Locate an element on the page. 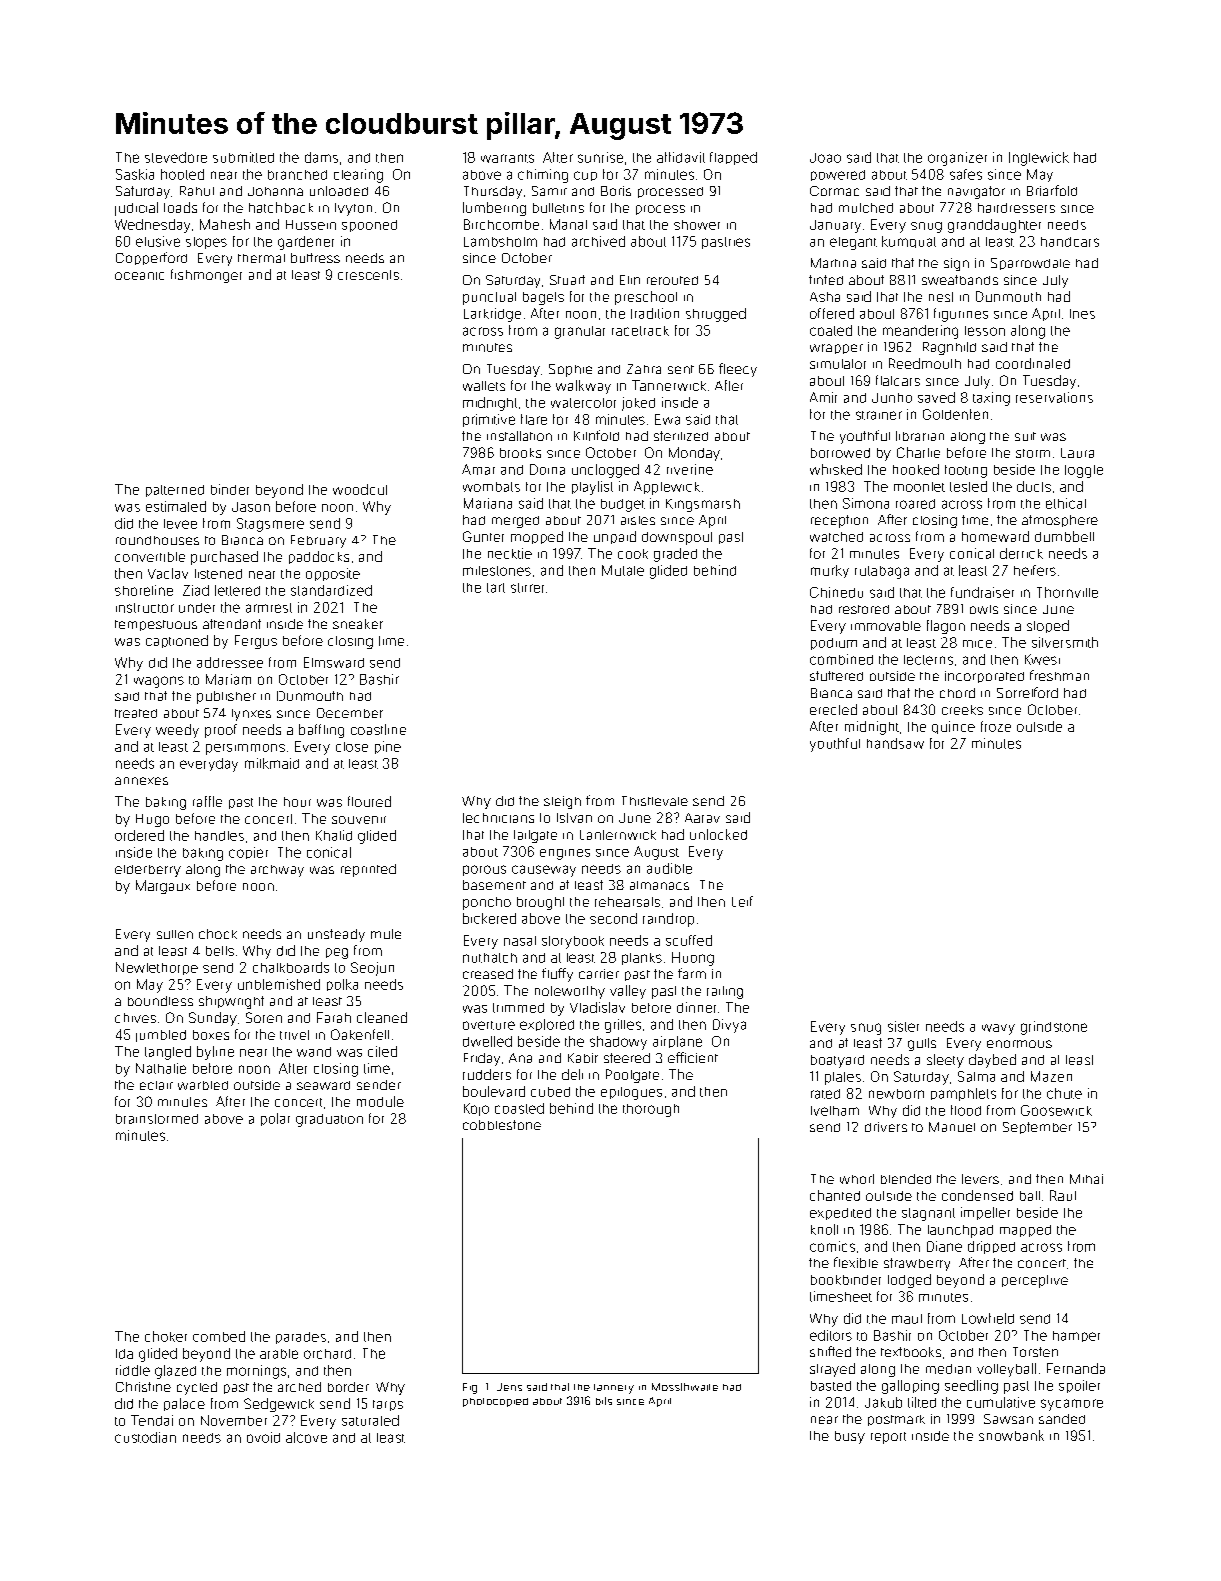 This image has height=1581, width=1221. basted is located at coordinates (831, 1386).
